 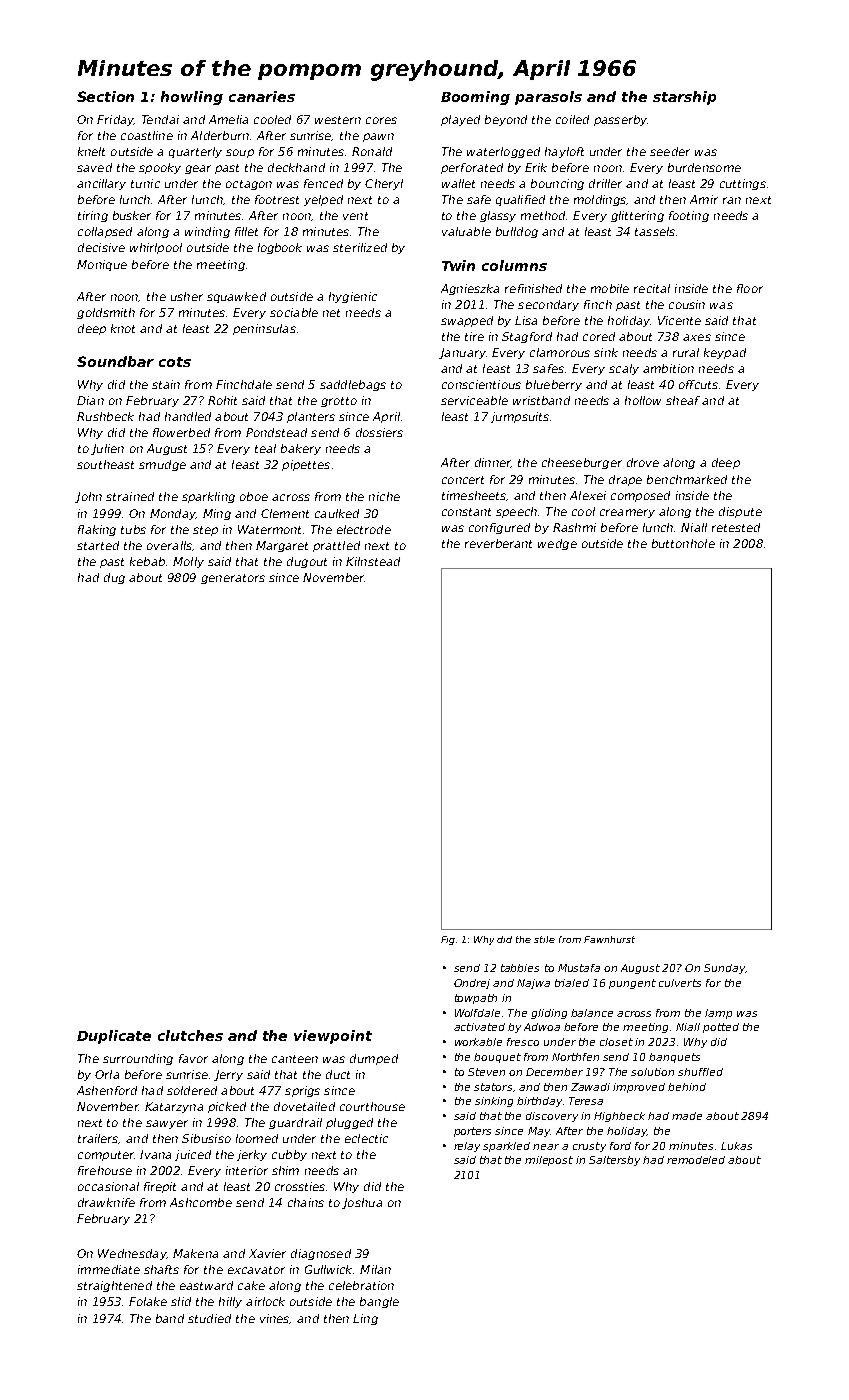 What do you see at coordinates (360, 247) in the screenshot?
I see `sterilized` at bounding box center [360, 247].
